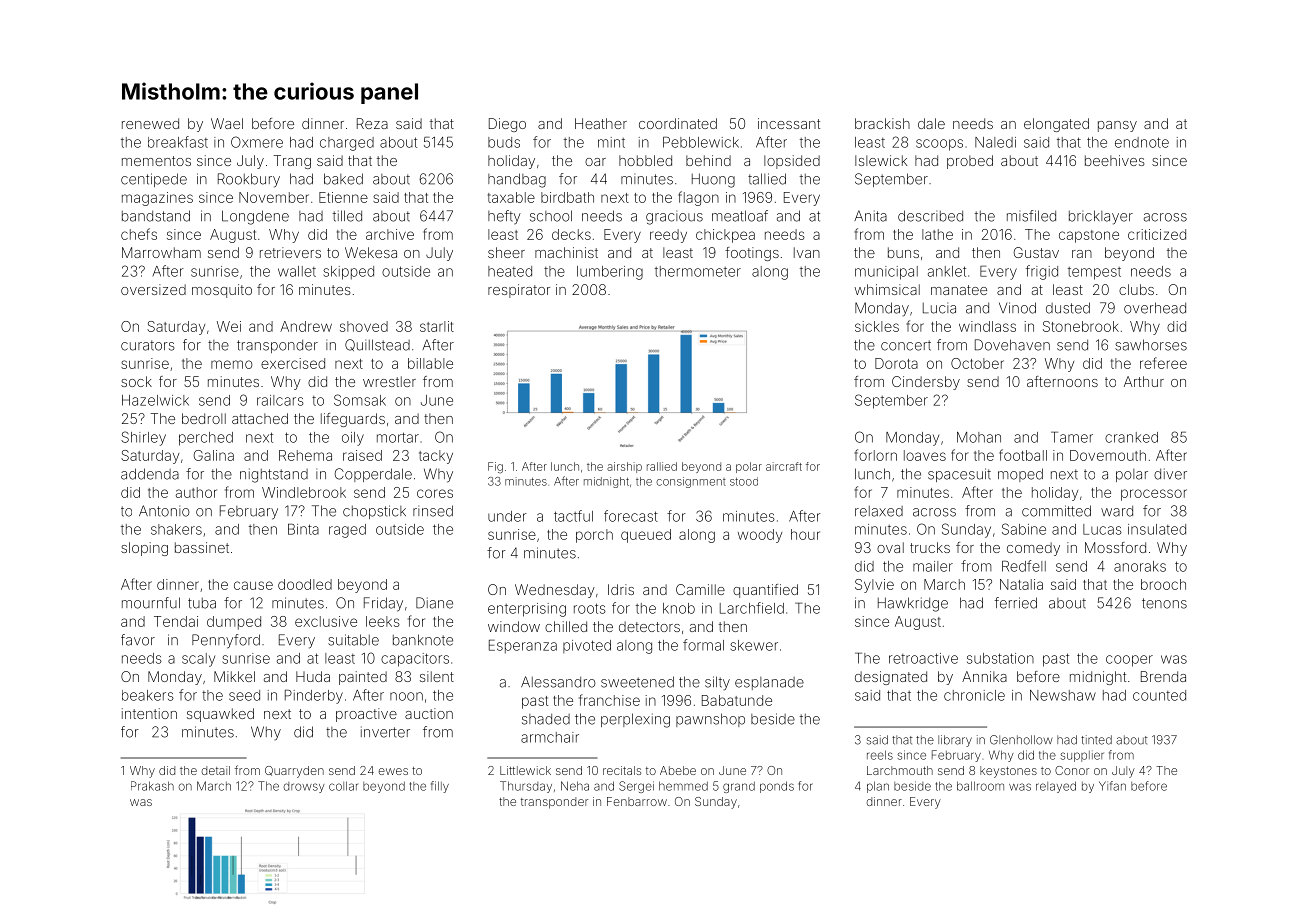 The height and width of the screenshot is (924, 1308). I want to click on Prakash, so click(152, 786).
